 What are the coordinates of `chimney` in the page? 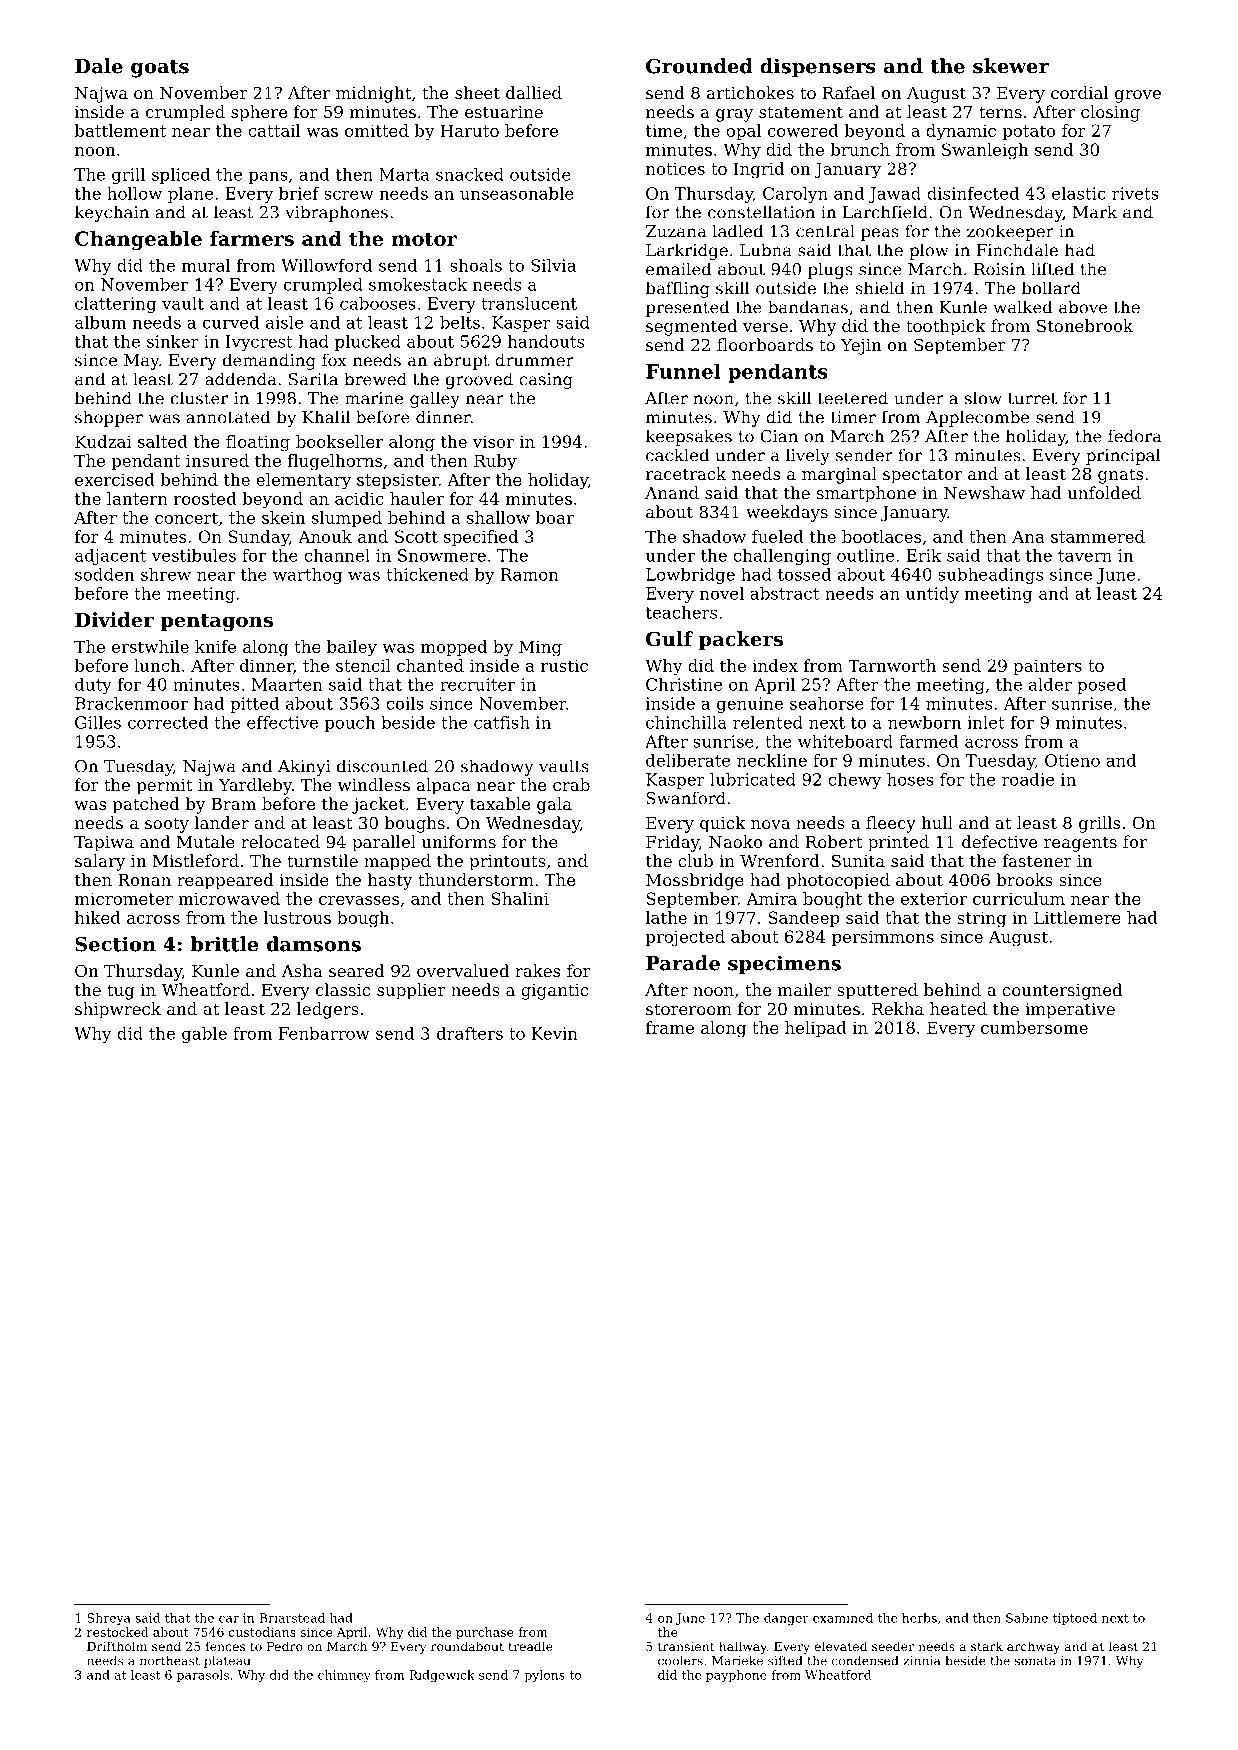 It's located at (344, 1676).
